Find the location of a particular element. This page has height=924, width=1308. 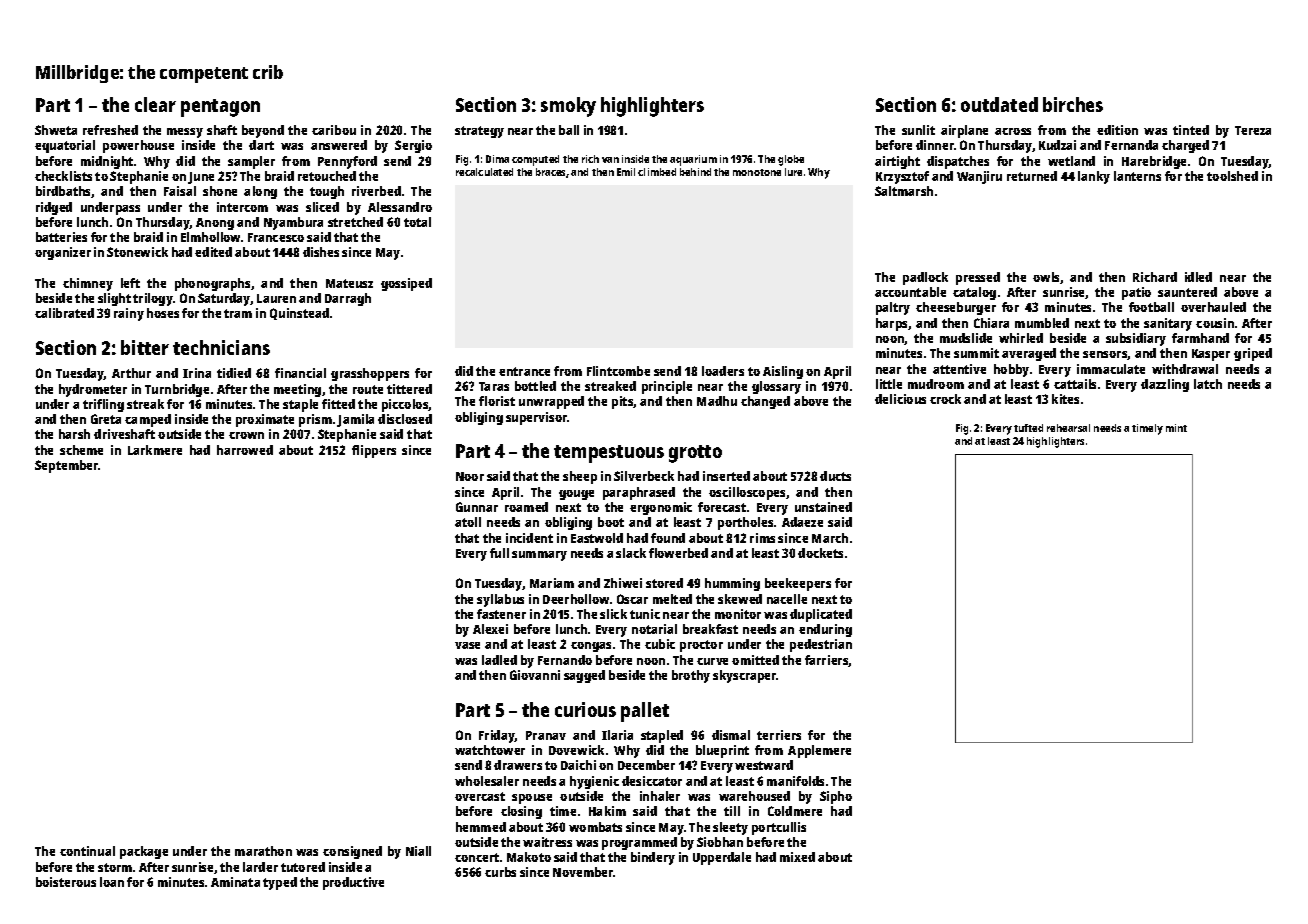

Shweta is located at coordinates (56, 130).
